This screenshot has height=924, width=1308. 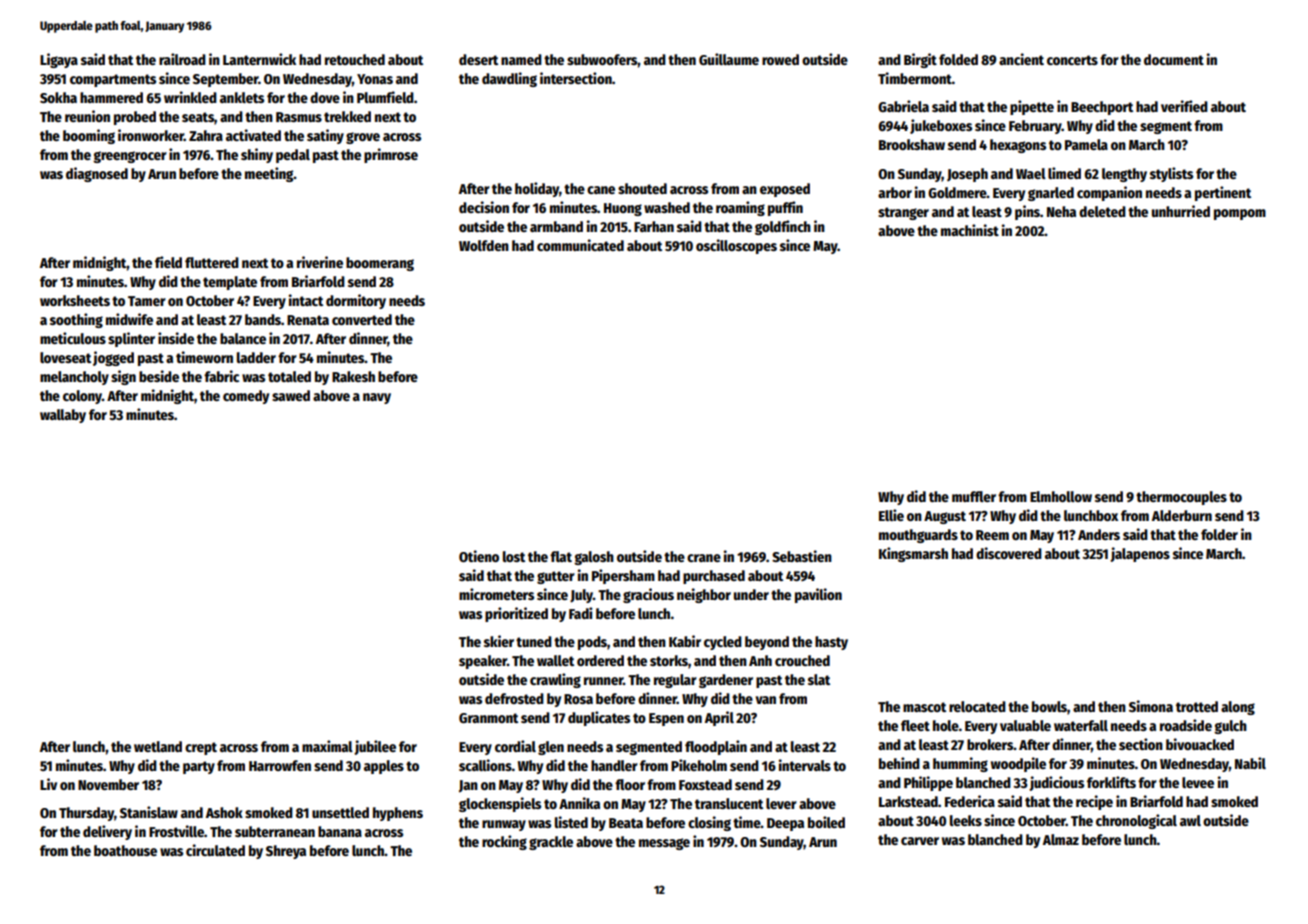 I want to click on flat, so click(x=561, y=556).
